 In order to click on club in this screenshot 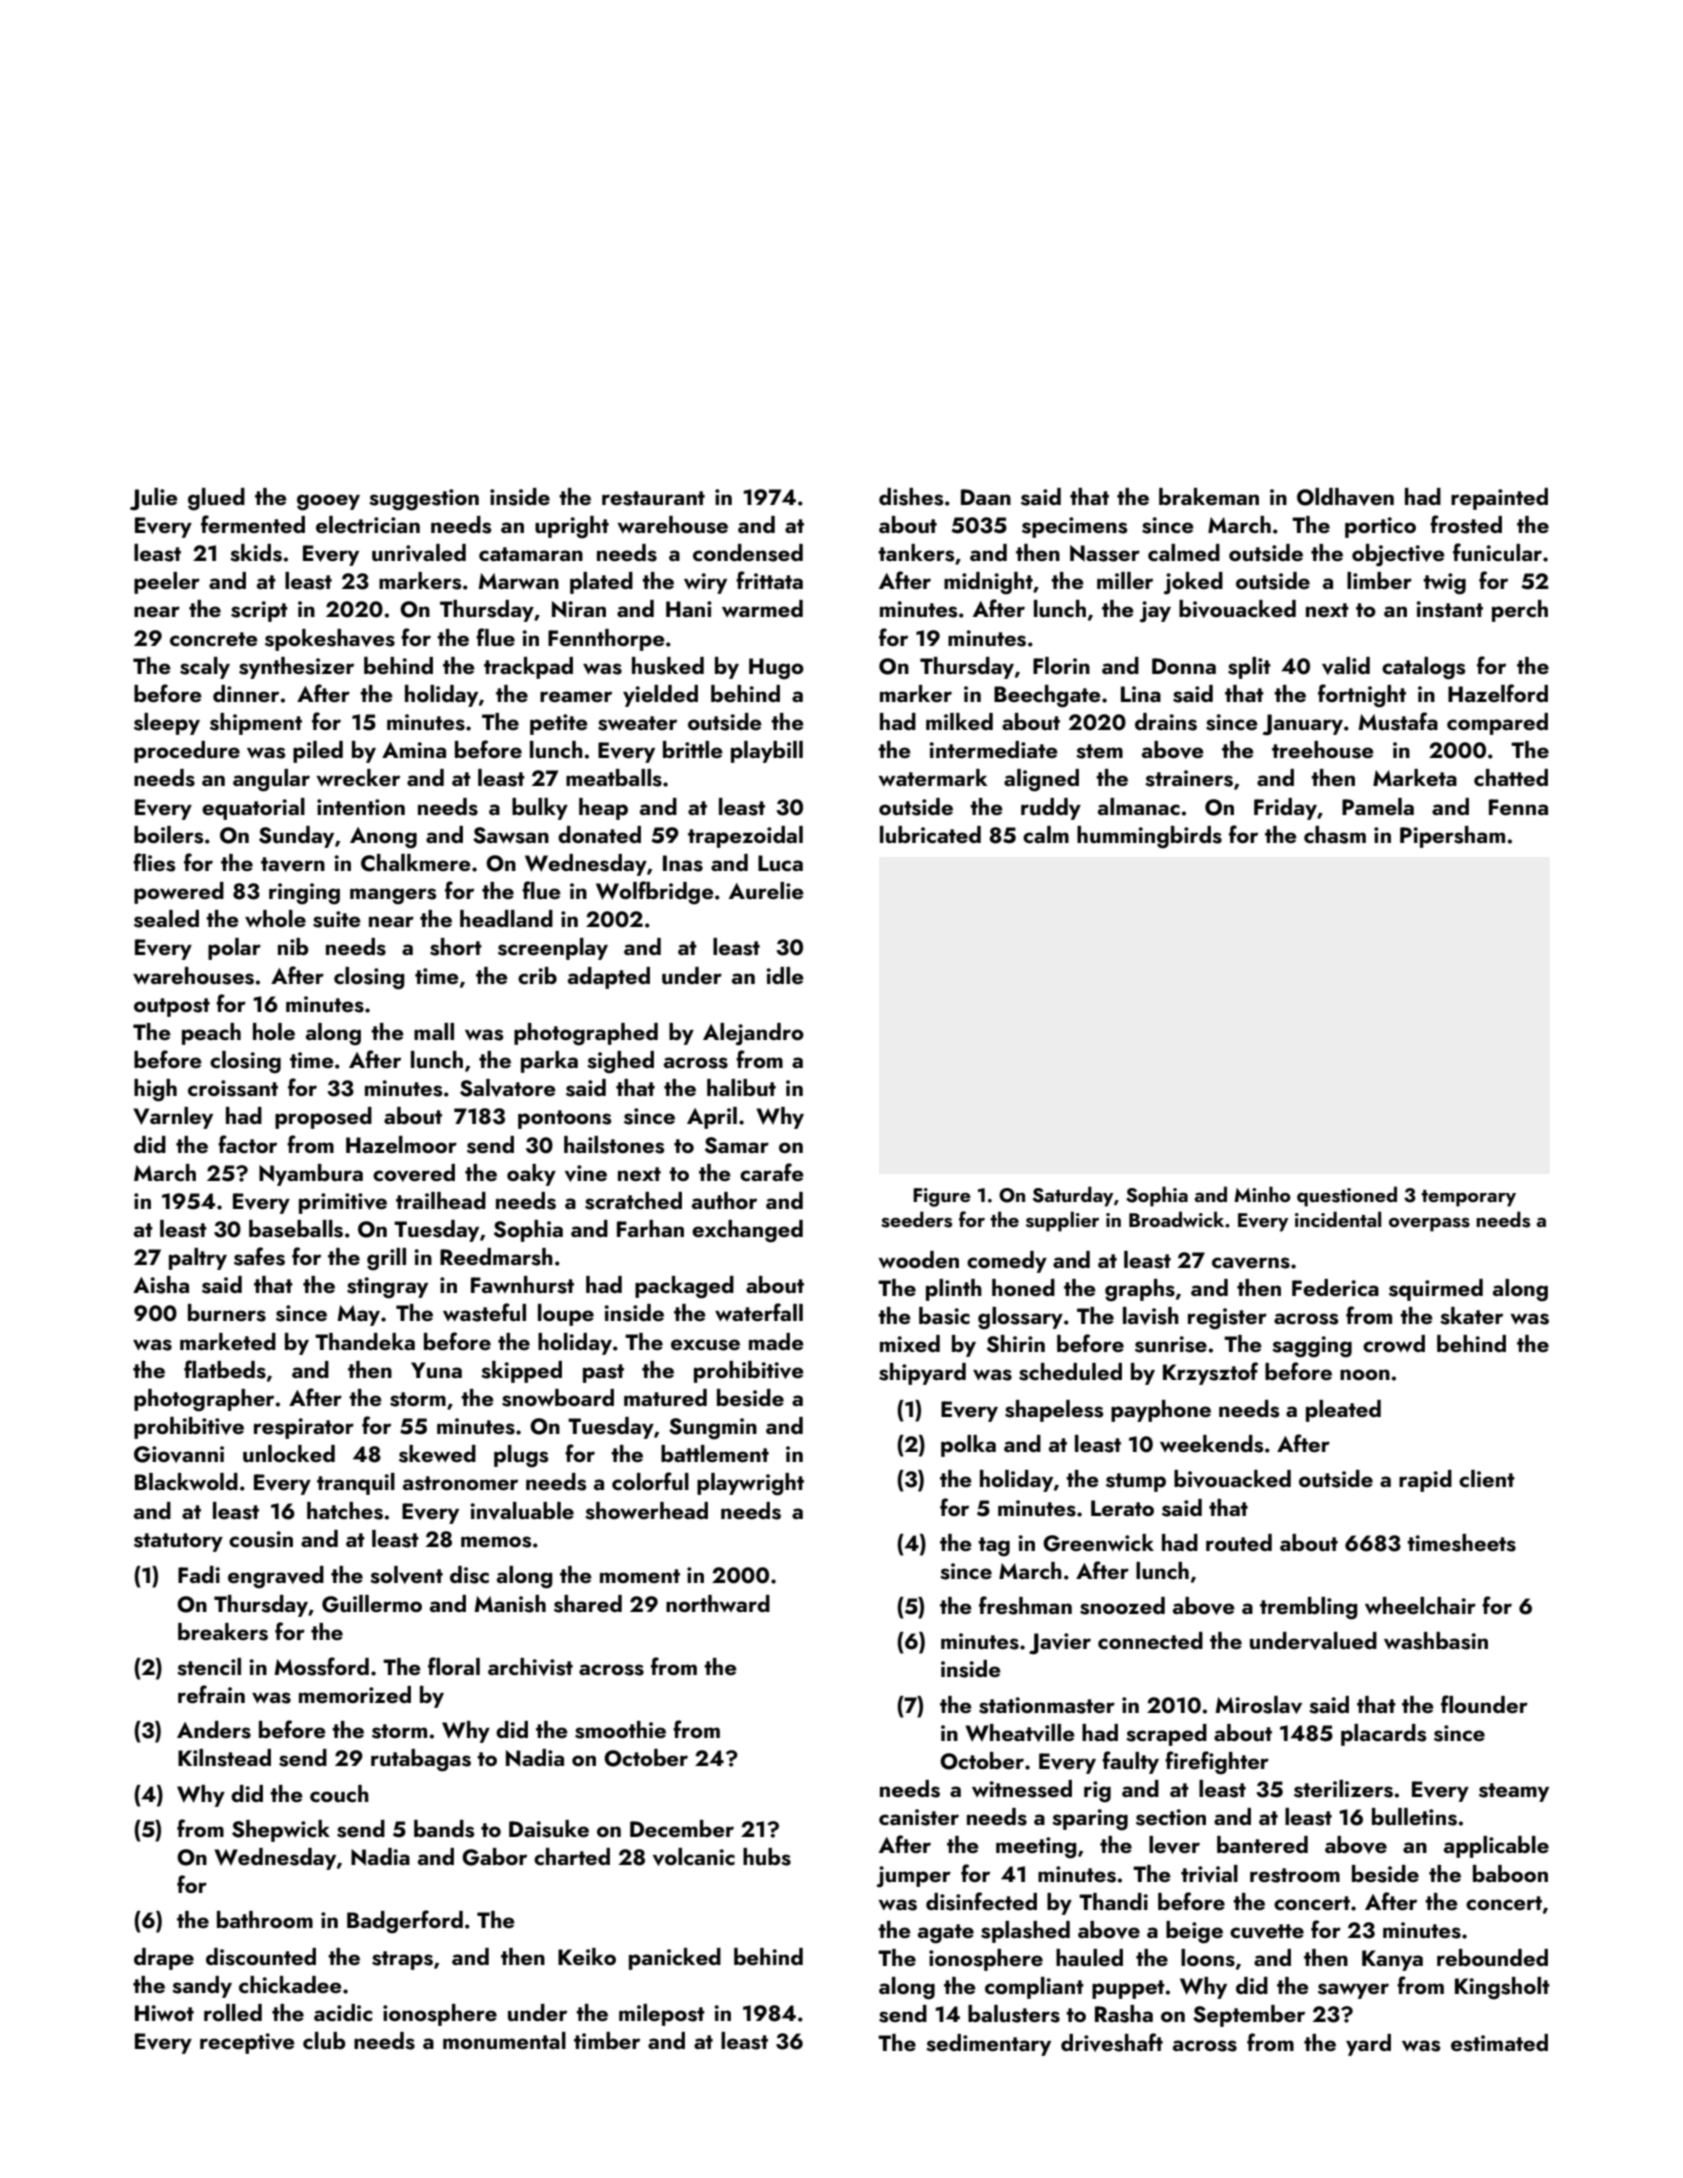, I will do `click(324, 2040)`.
